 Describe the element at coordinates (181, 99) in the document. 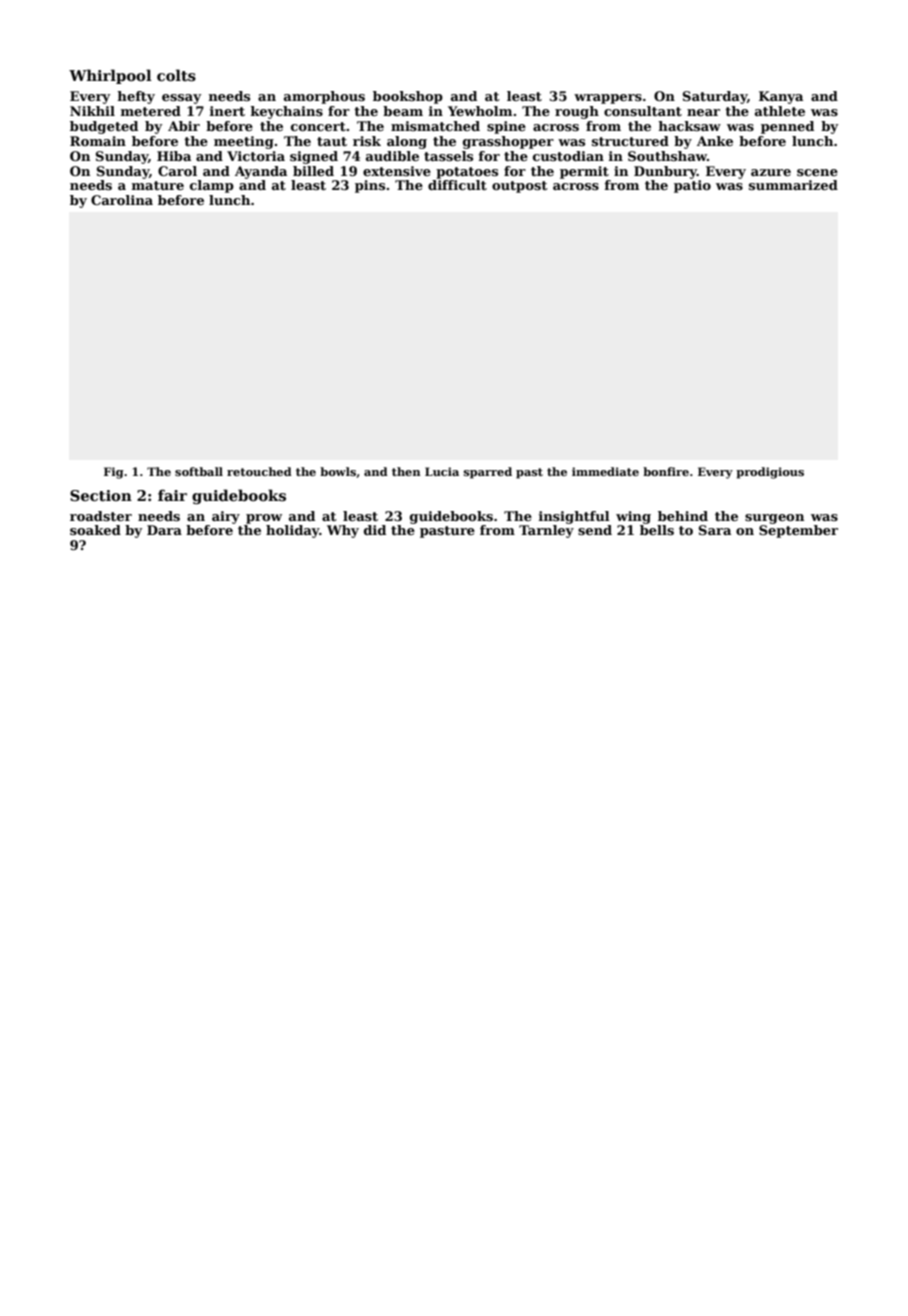

I see `essay` at that location.
